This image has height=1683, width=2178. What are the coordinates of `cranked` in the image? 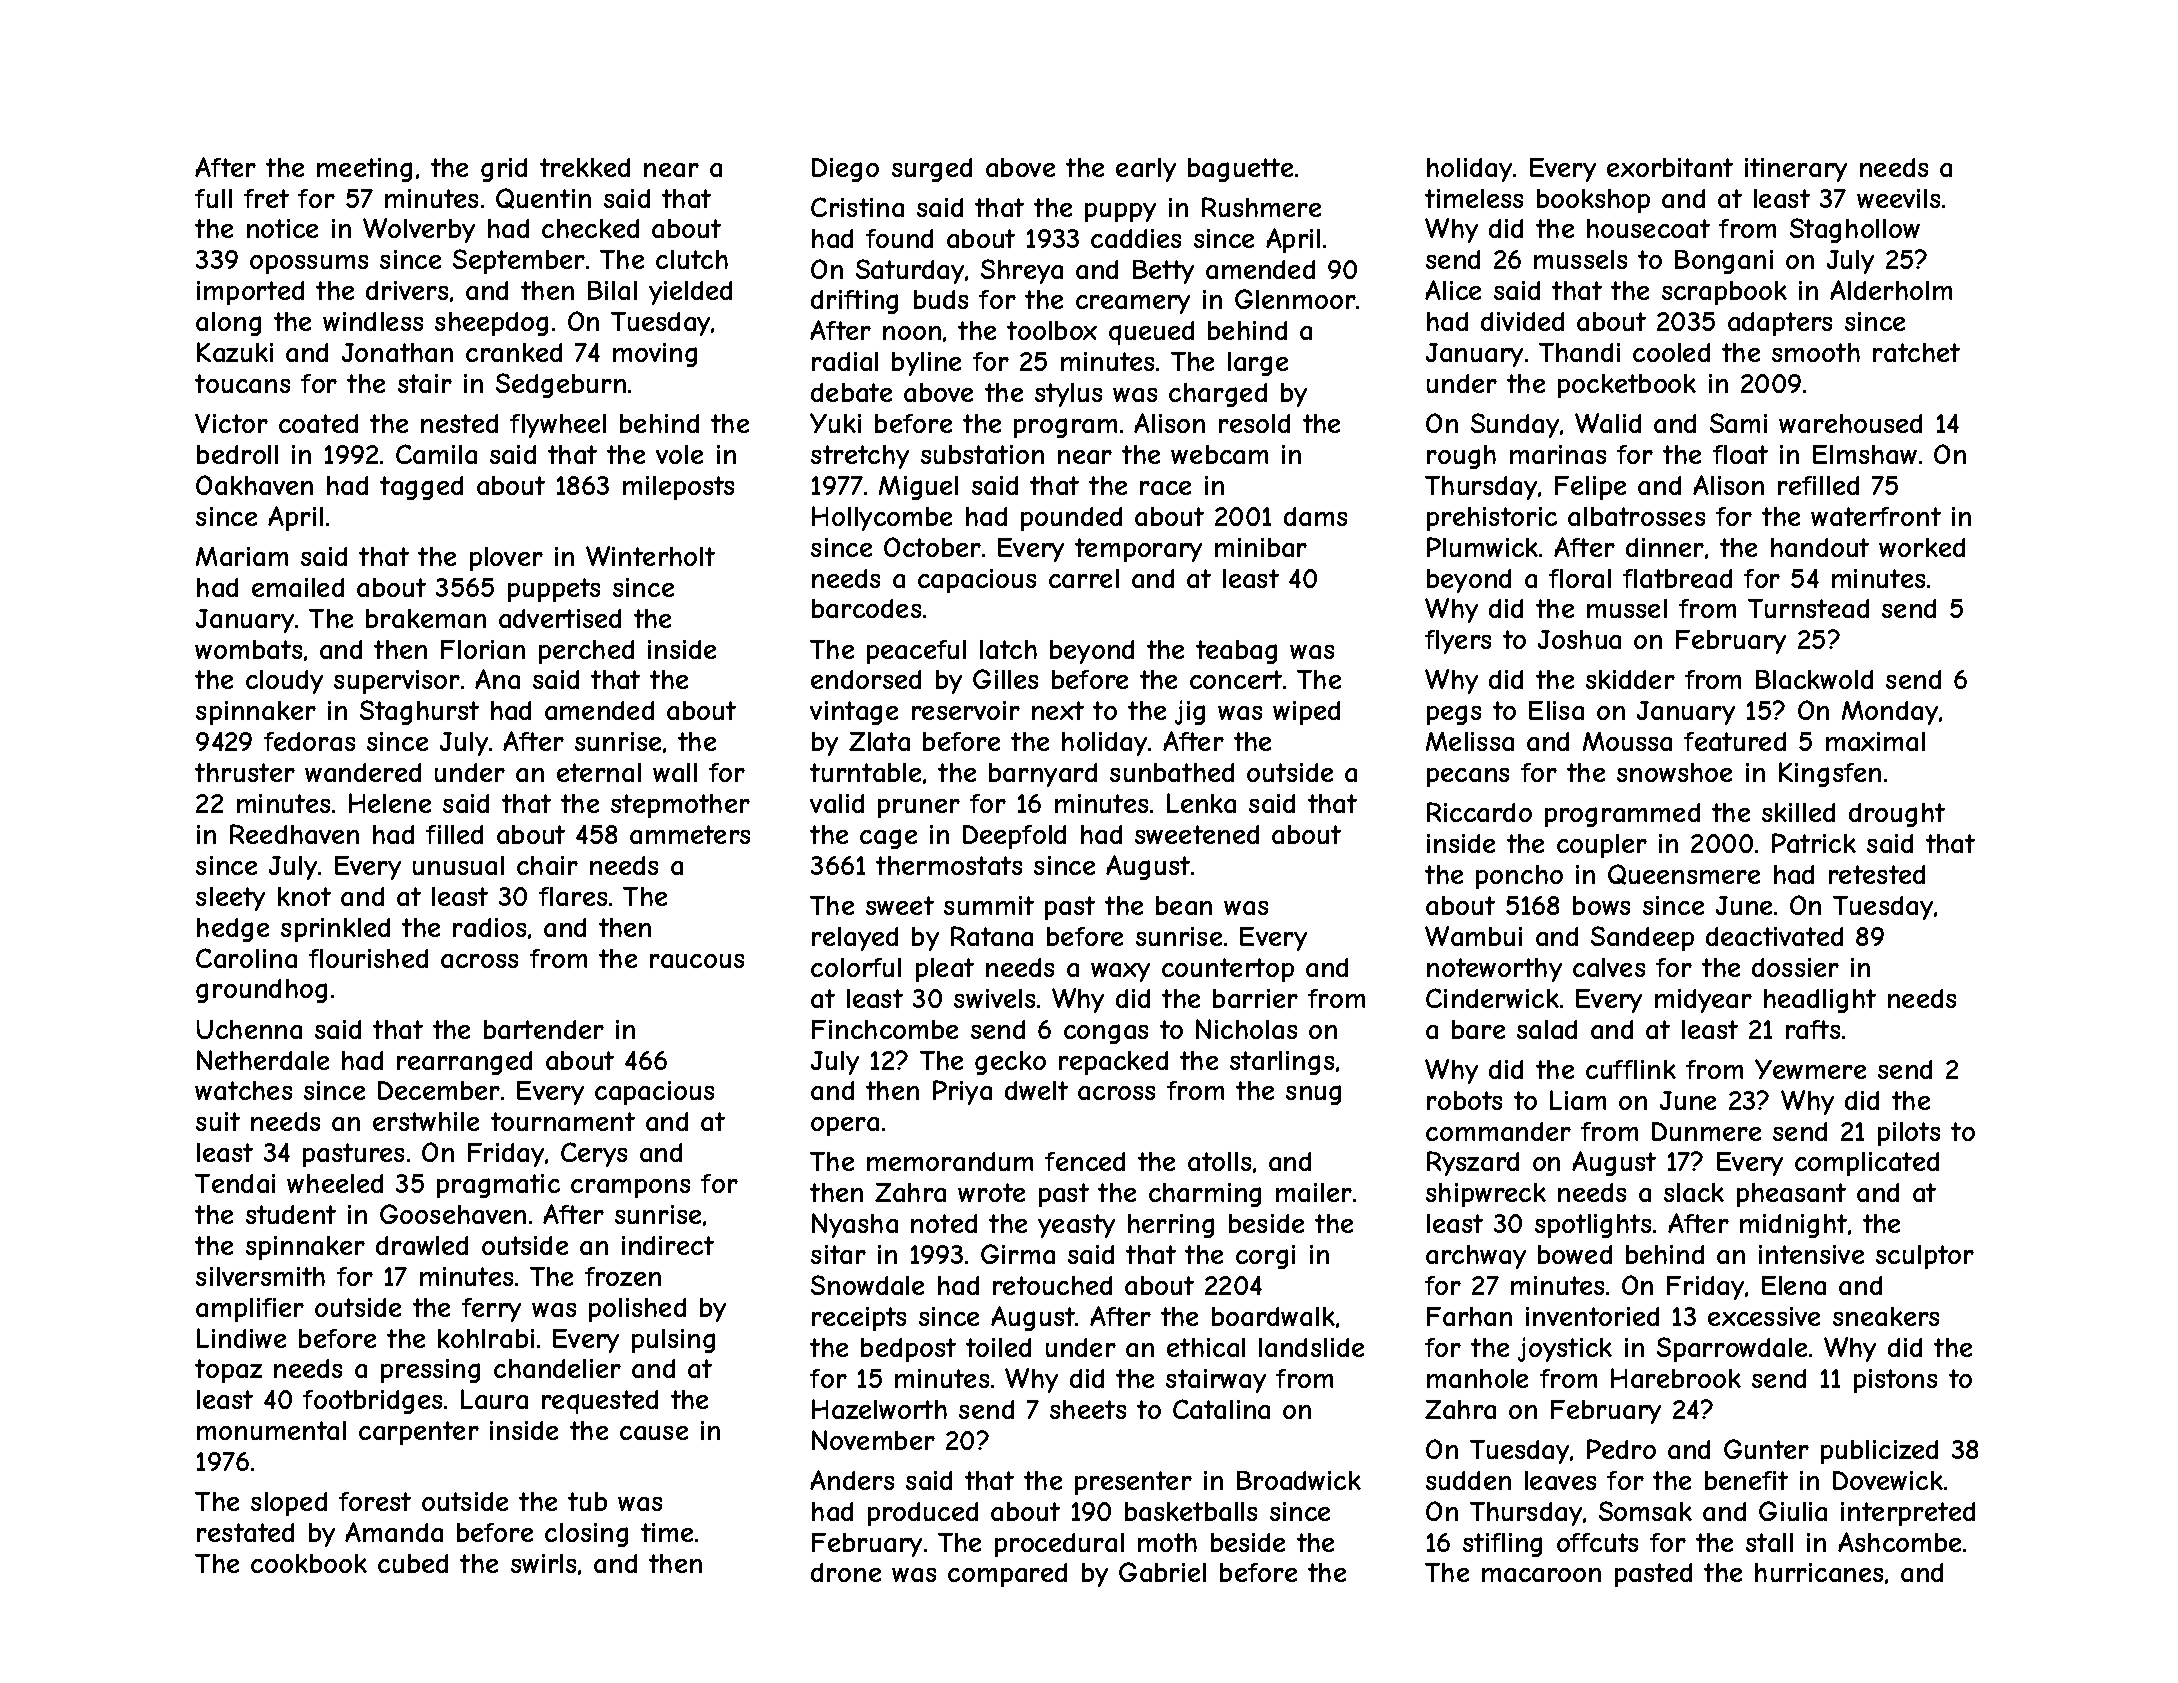 It's located at (514, 352).
